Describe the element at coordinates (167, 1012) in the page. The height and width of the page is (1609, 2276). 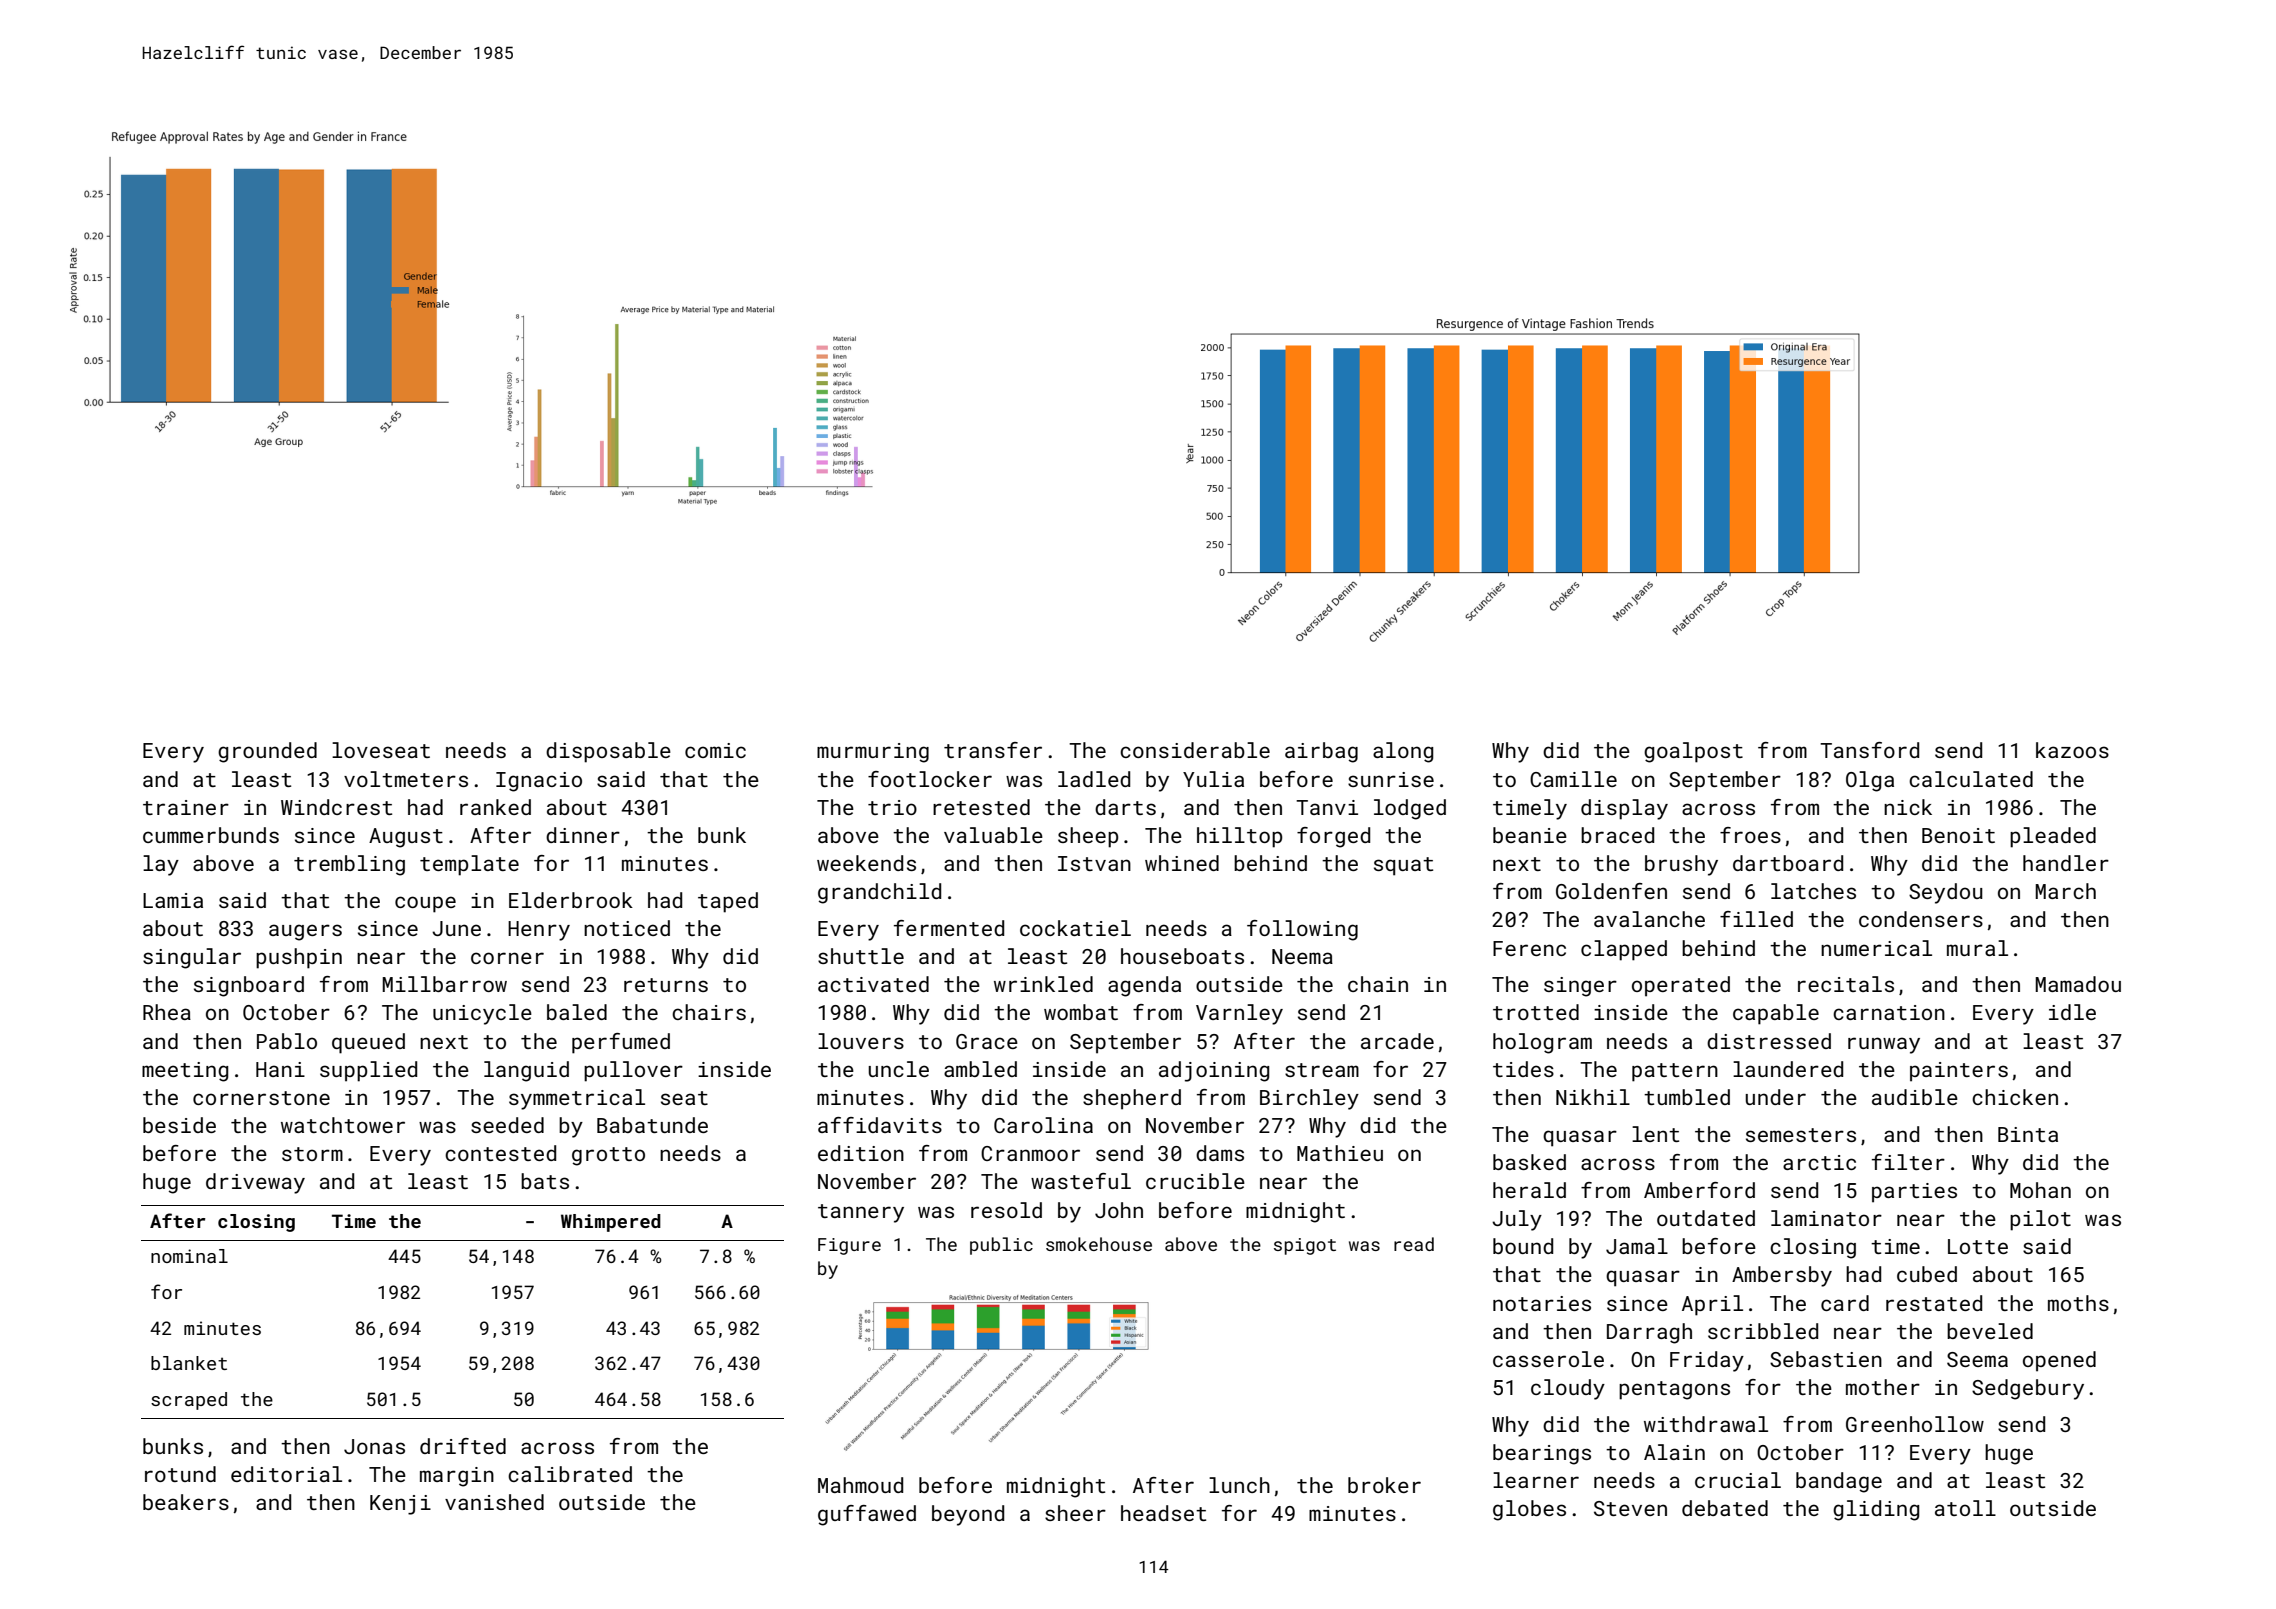
I see `Rhea` at that location.
